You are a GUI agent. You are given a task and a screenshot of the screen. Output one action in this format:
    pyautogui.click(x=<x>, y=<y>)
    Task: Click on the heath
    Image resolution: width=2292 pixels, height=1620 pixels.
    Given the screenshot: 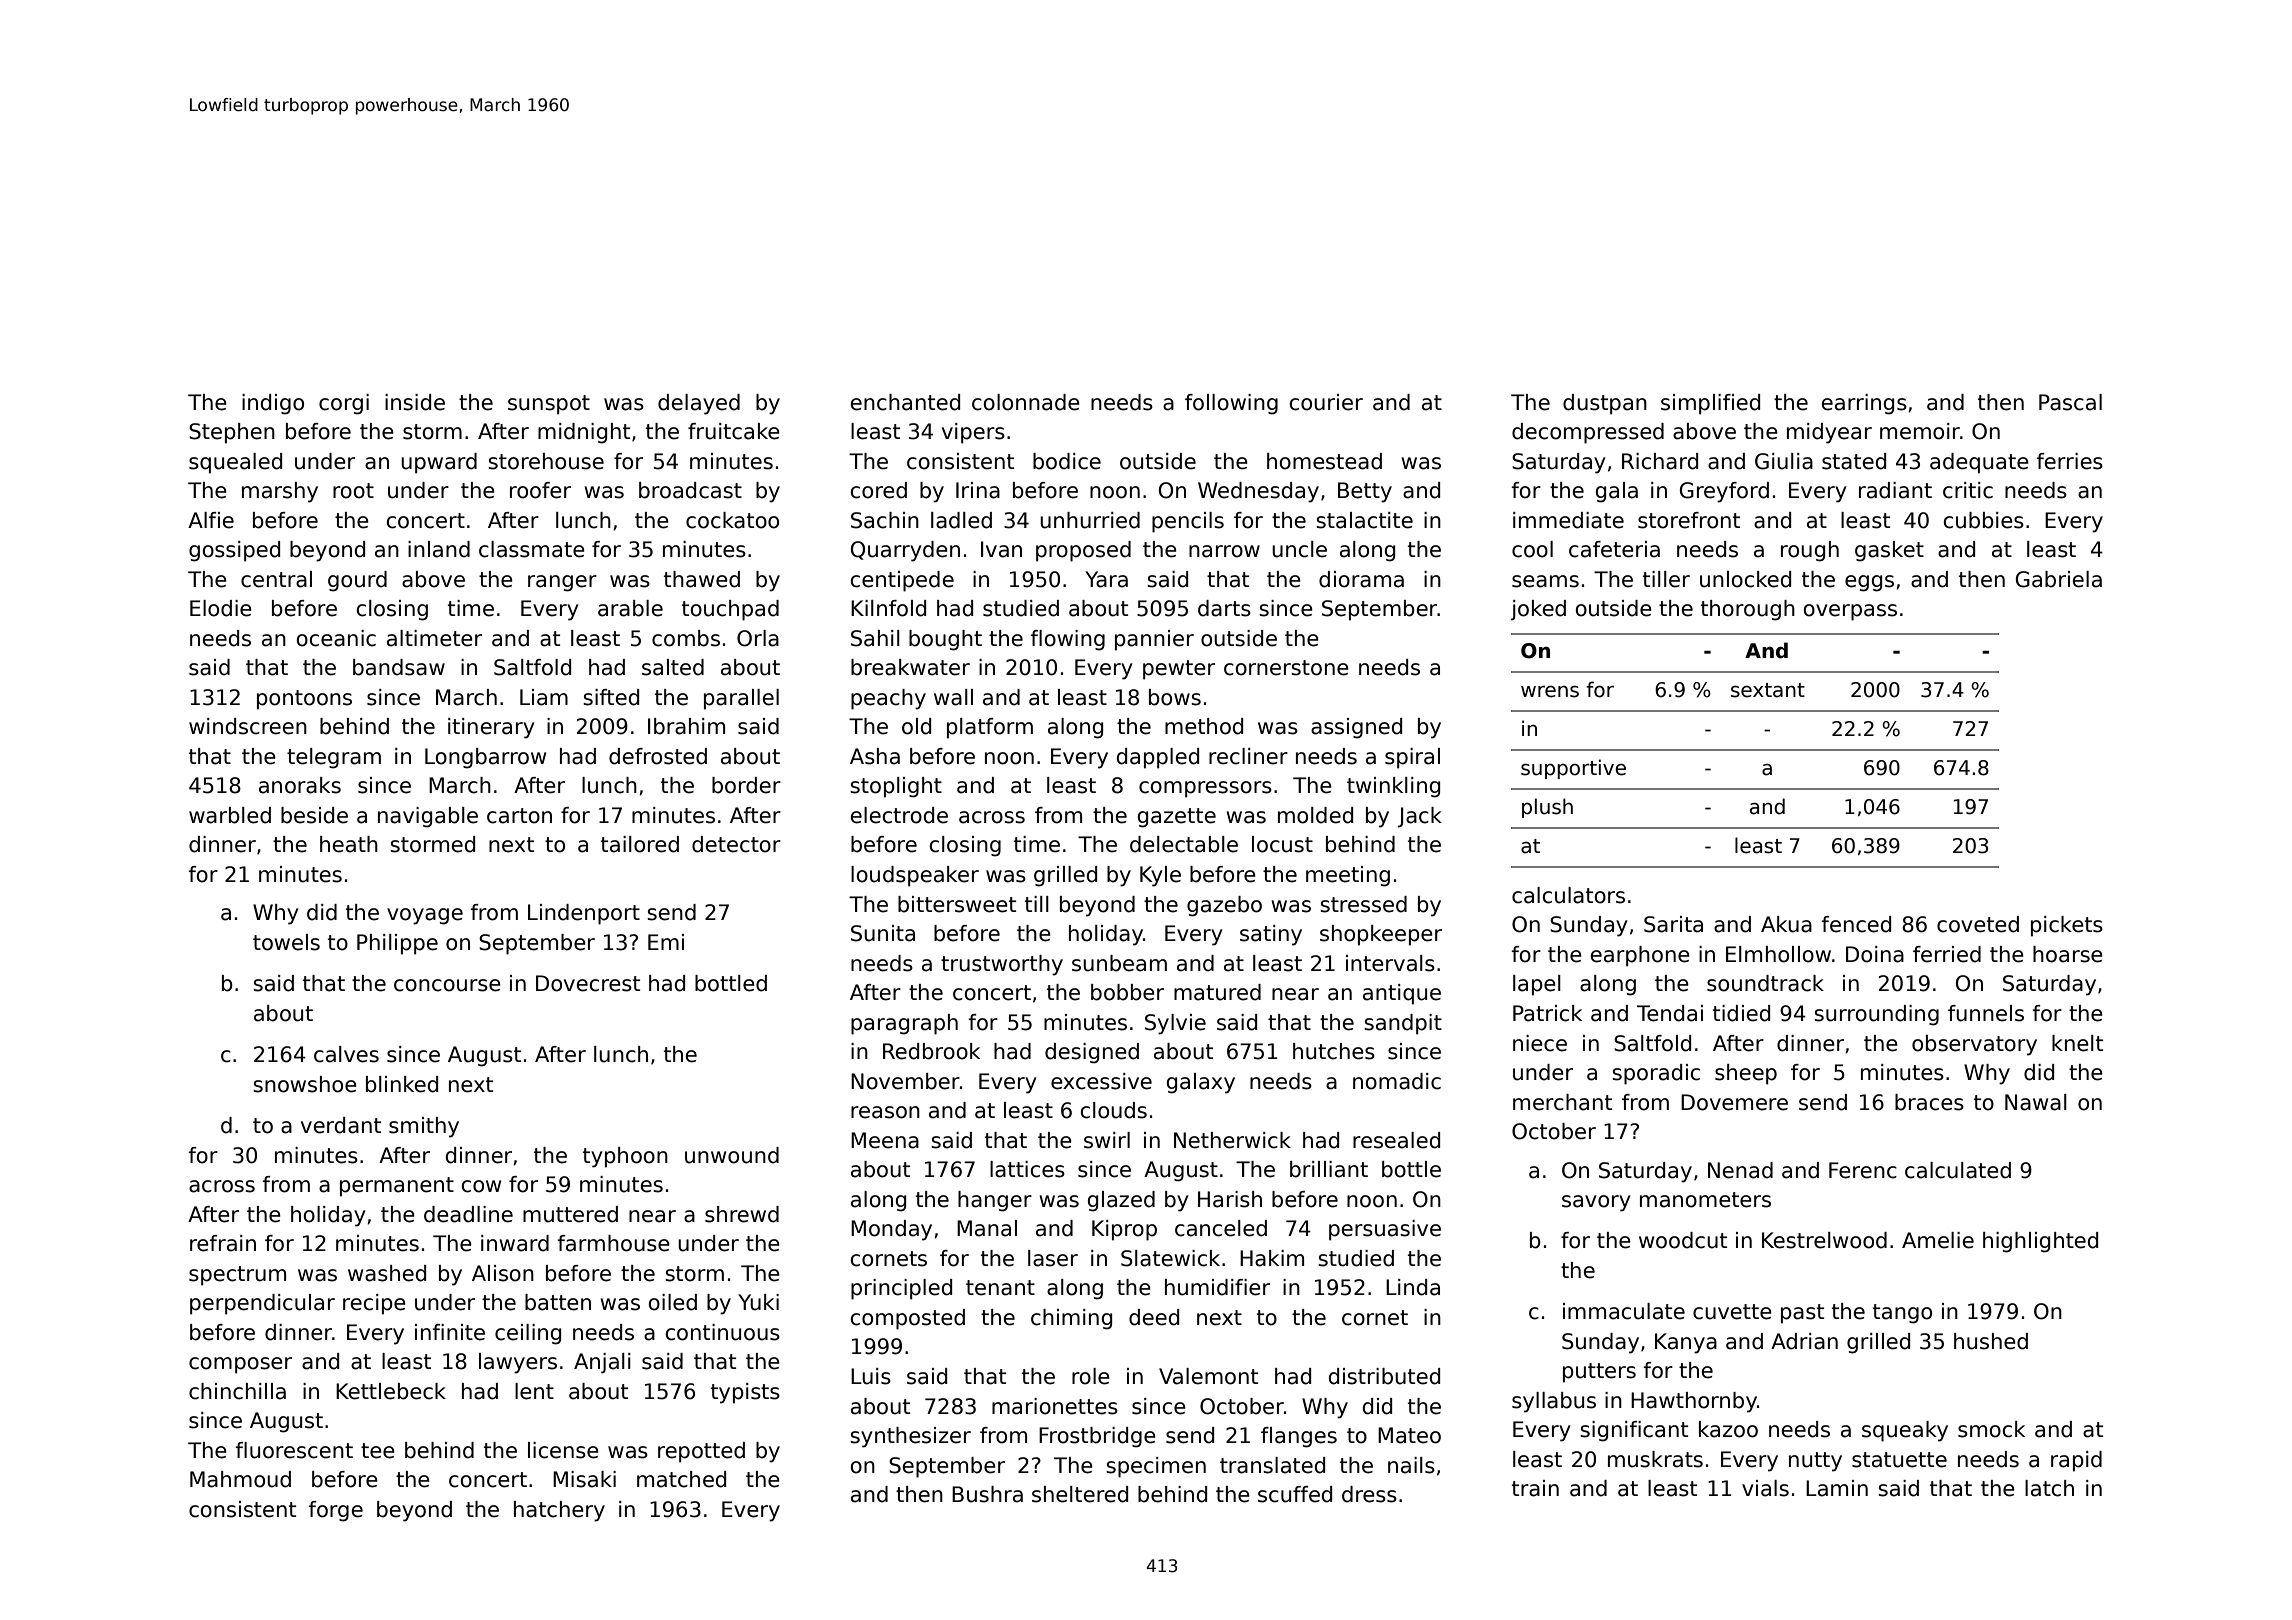 What is the action you would take?
    pyautogui.click(x=349, y=844)
